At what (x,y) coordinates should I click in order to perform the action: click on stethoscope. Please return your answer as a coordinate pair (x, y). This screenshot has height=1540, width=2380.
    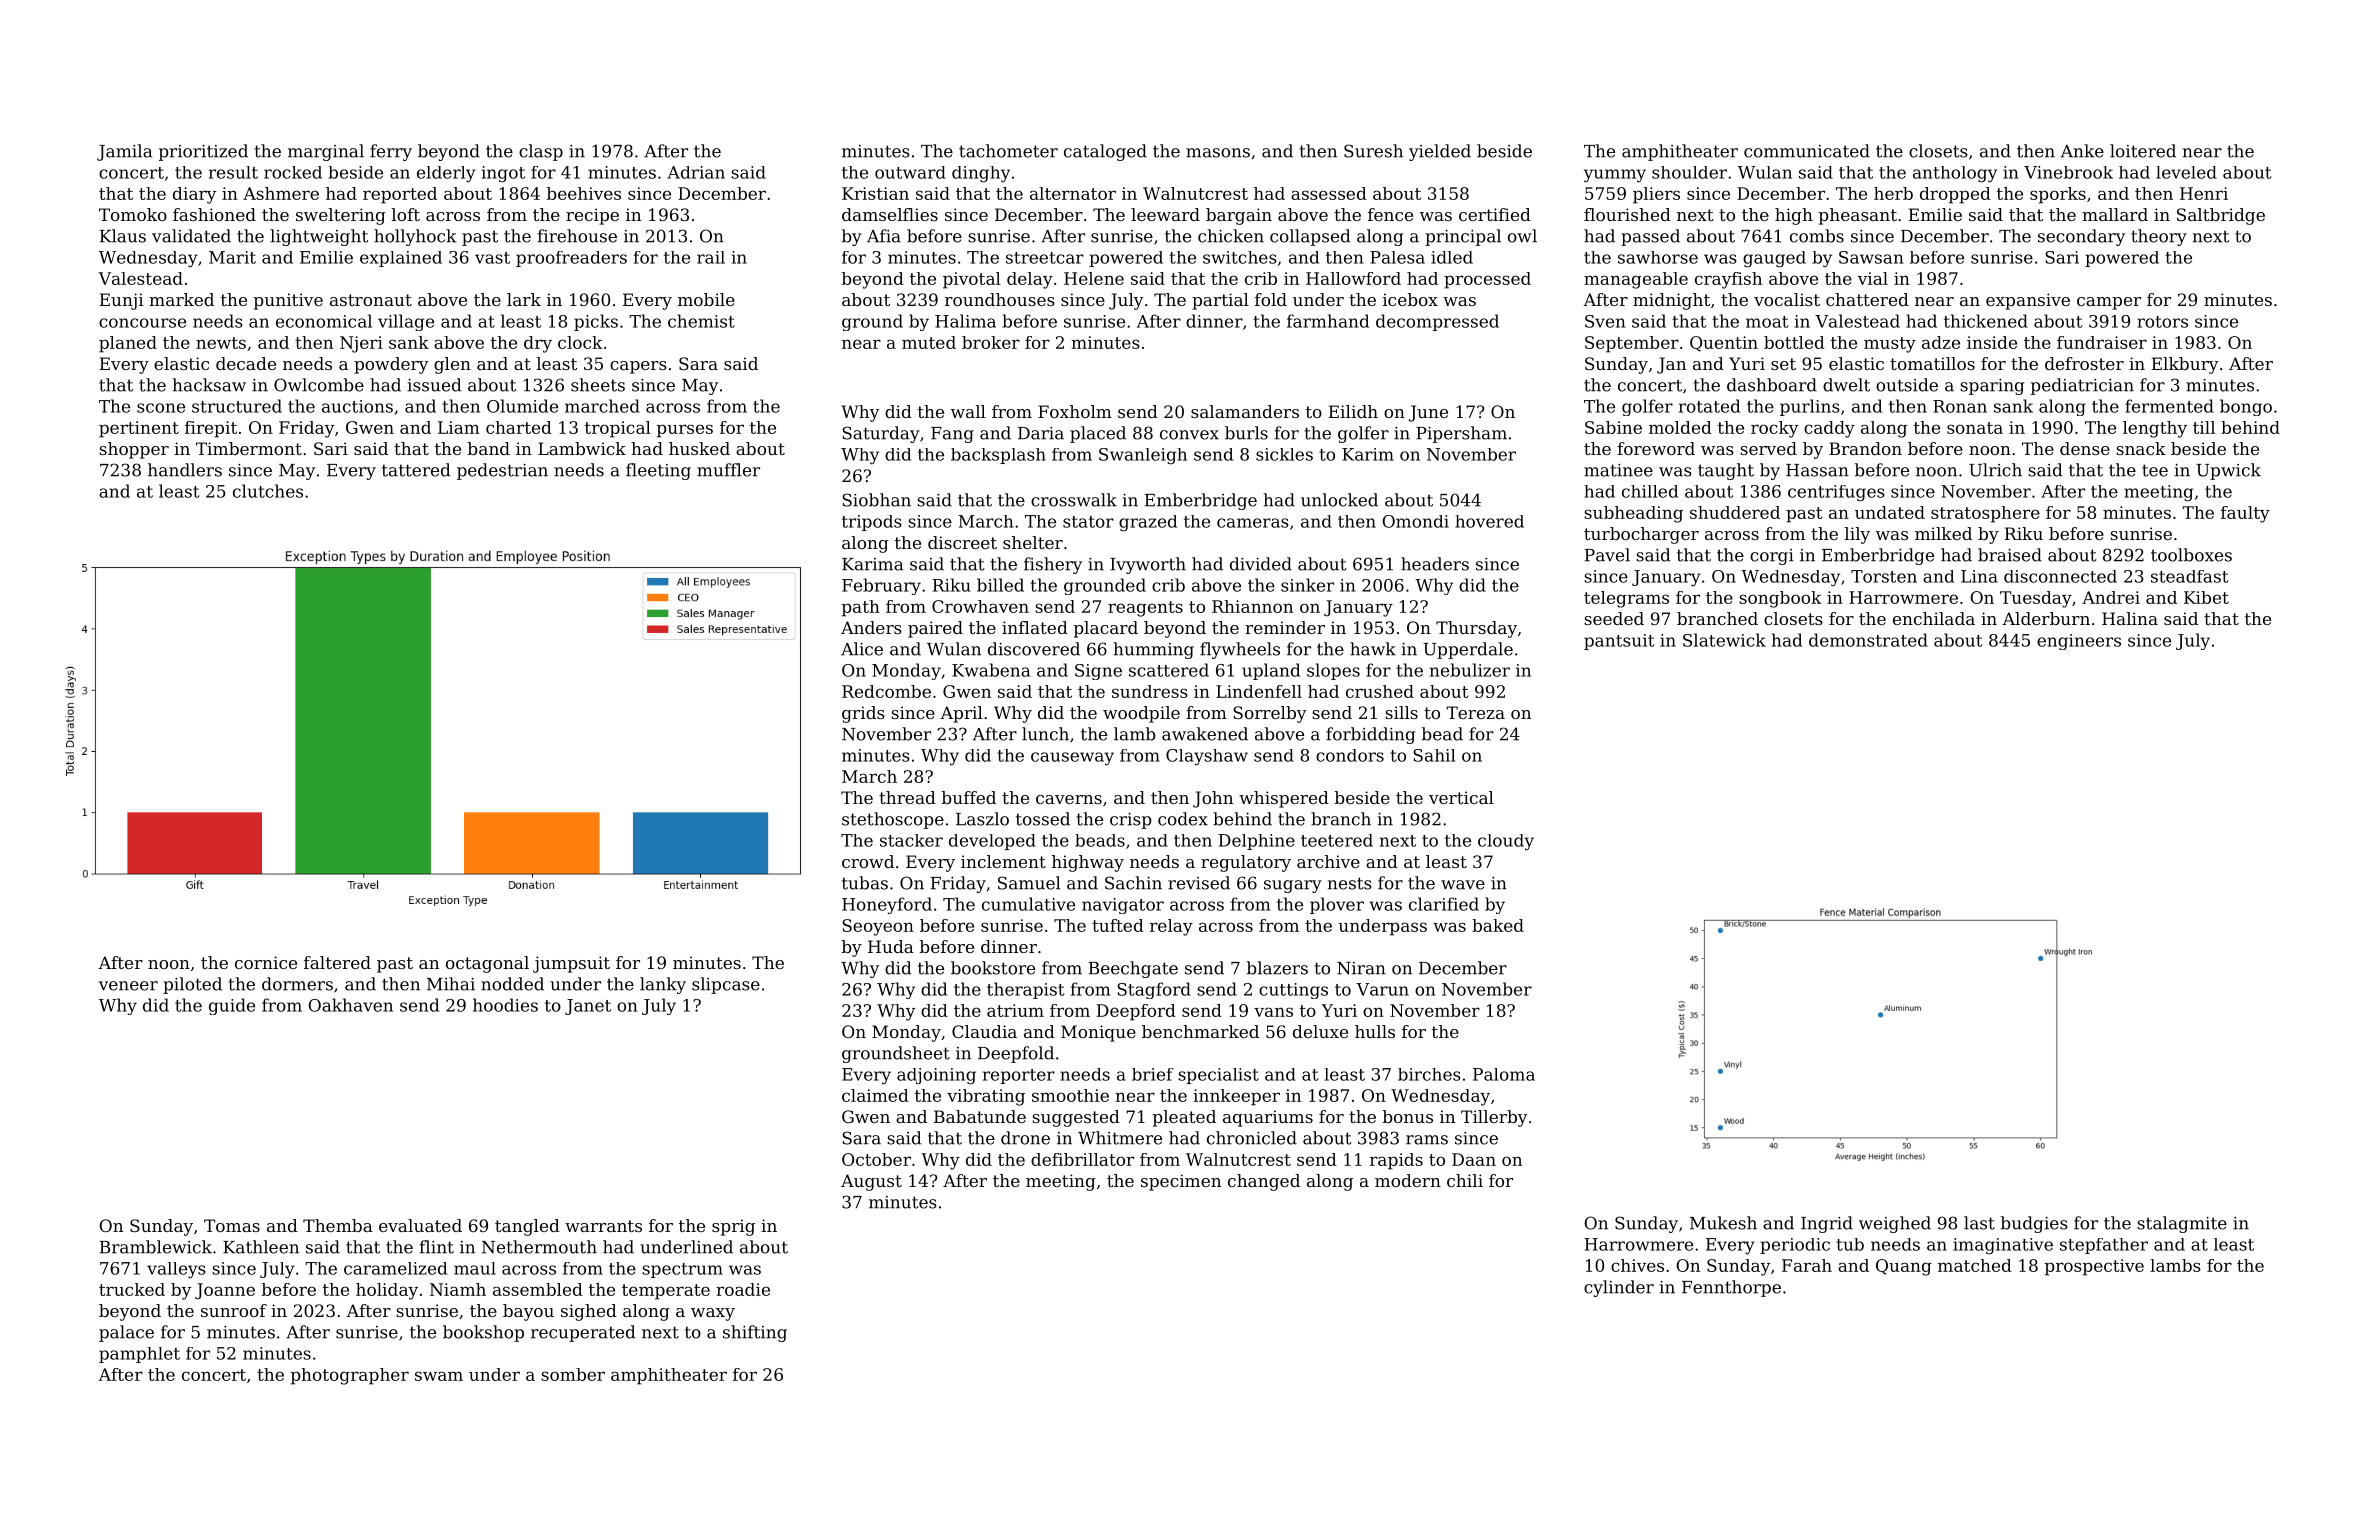
    Looking at the image, I should click on (893, 820).
